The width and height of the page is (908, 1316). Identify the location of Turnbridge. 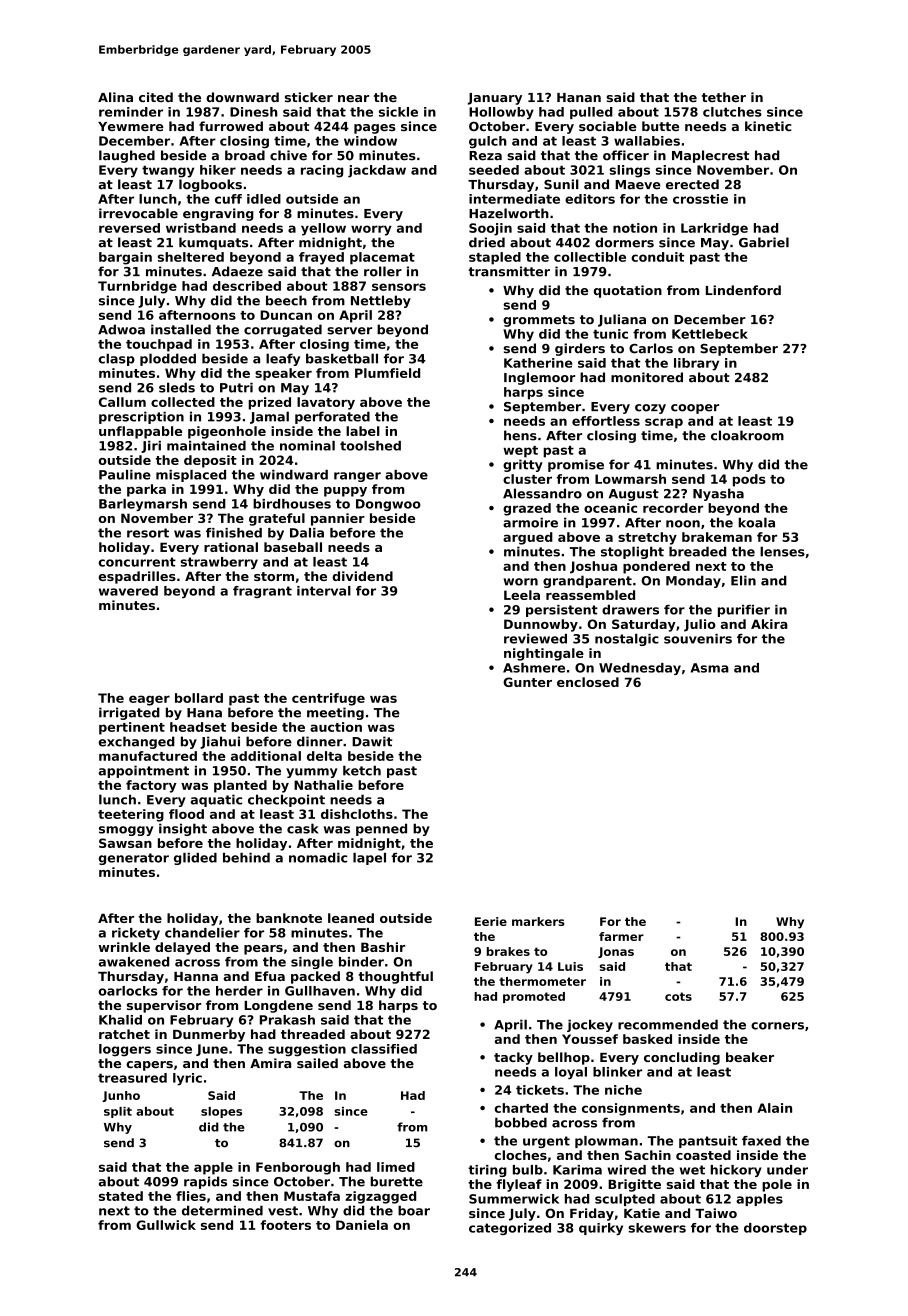
(137, 287).
